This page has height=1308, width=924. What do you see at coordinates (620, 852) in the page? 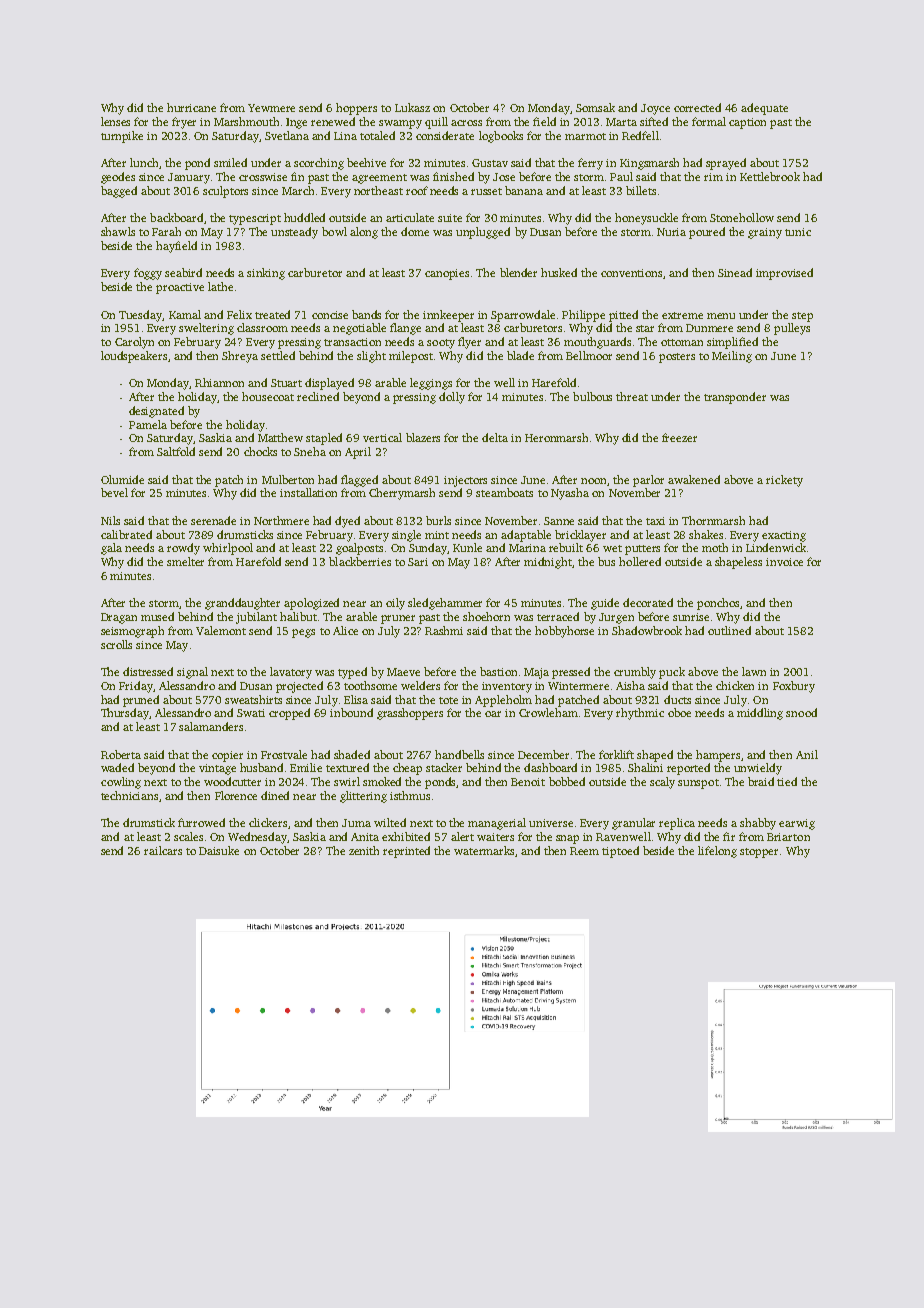
I see `tiptoed` at bounding box center [620, 852].
